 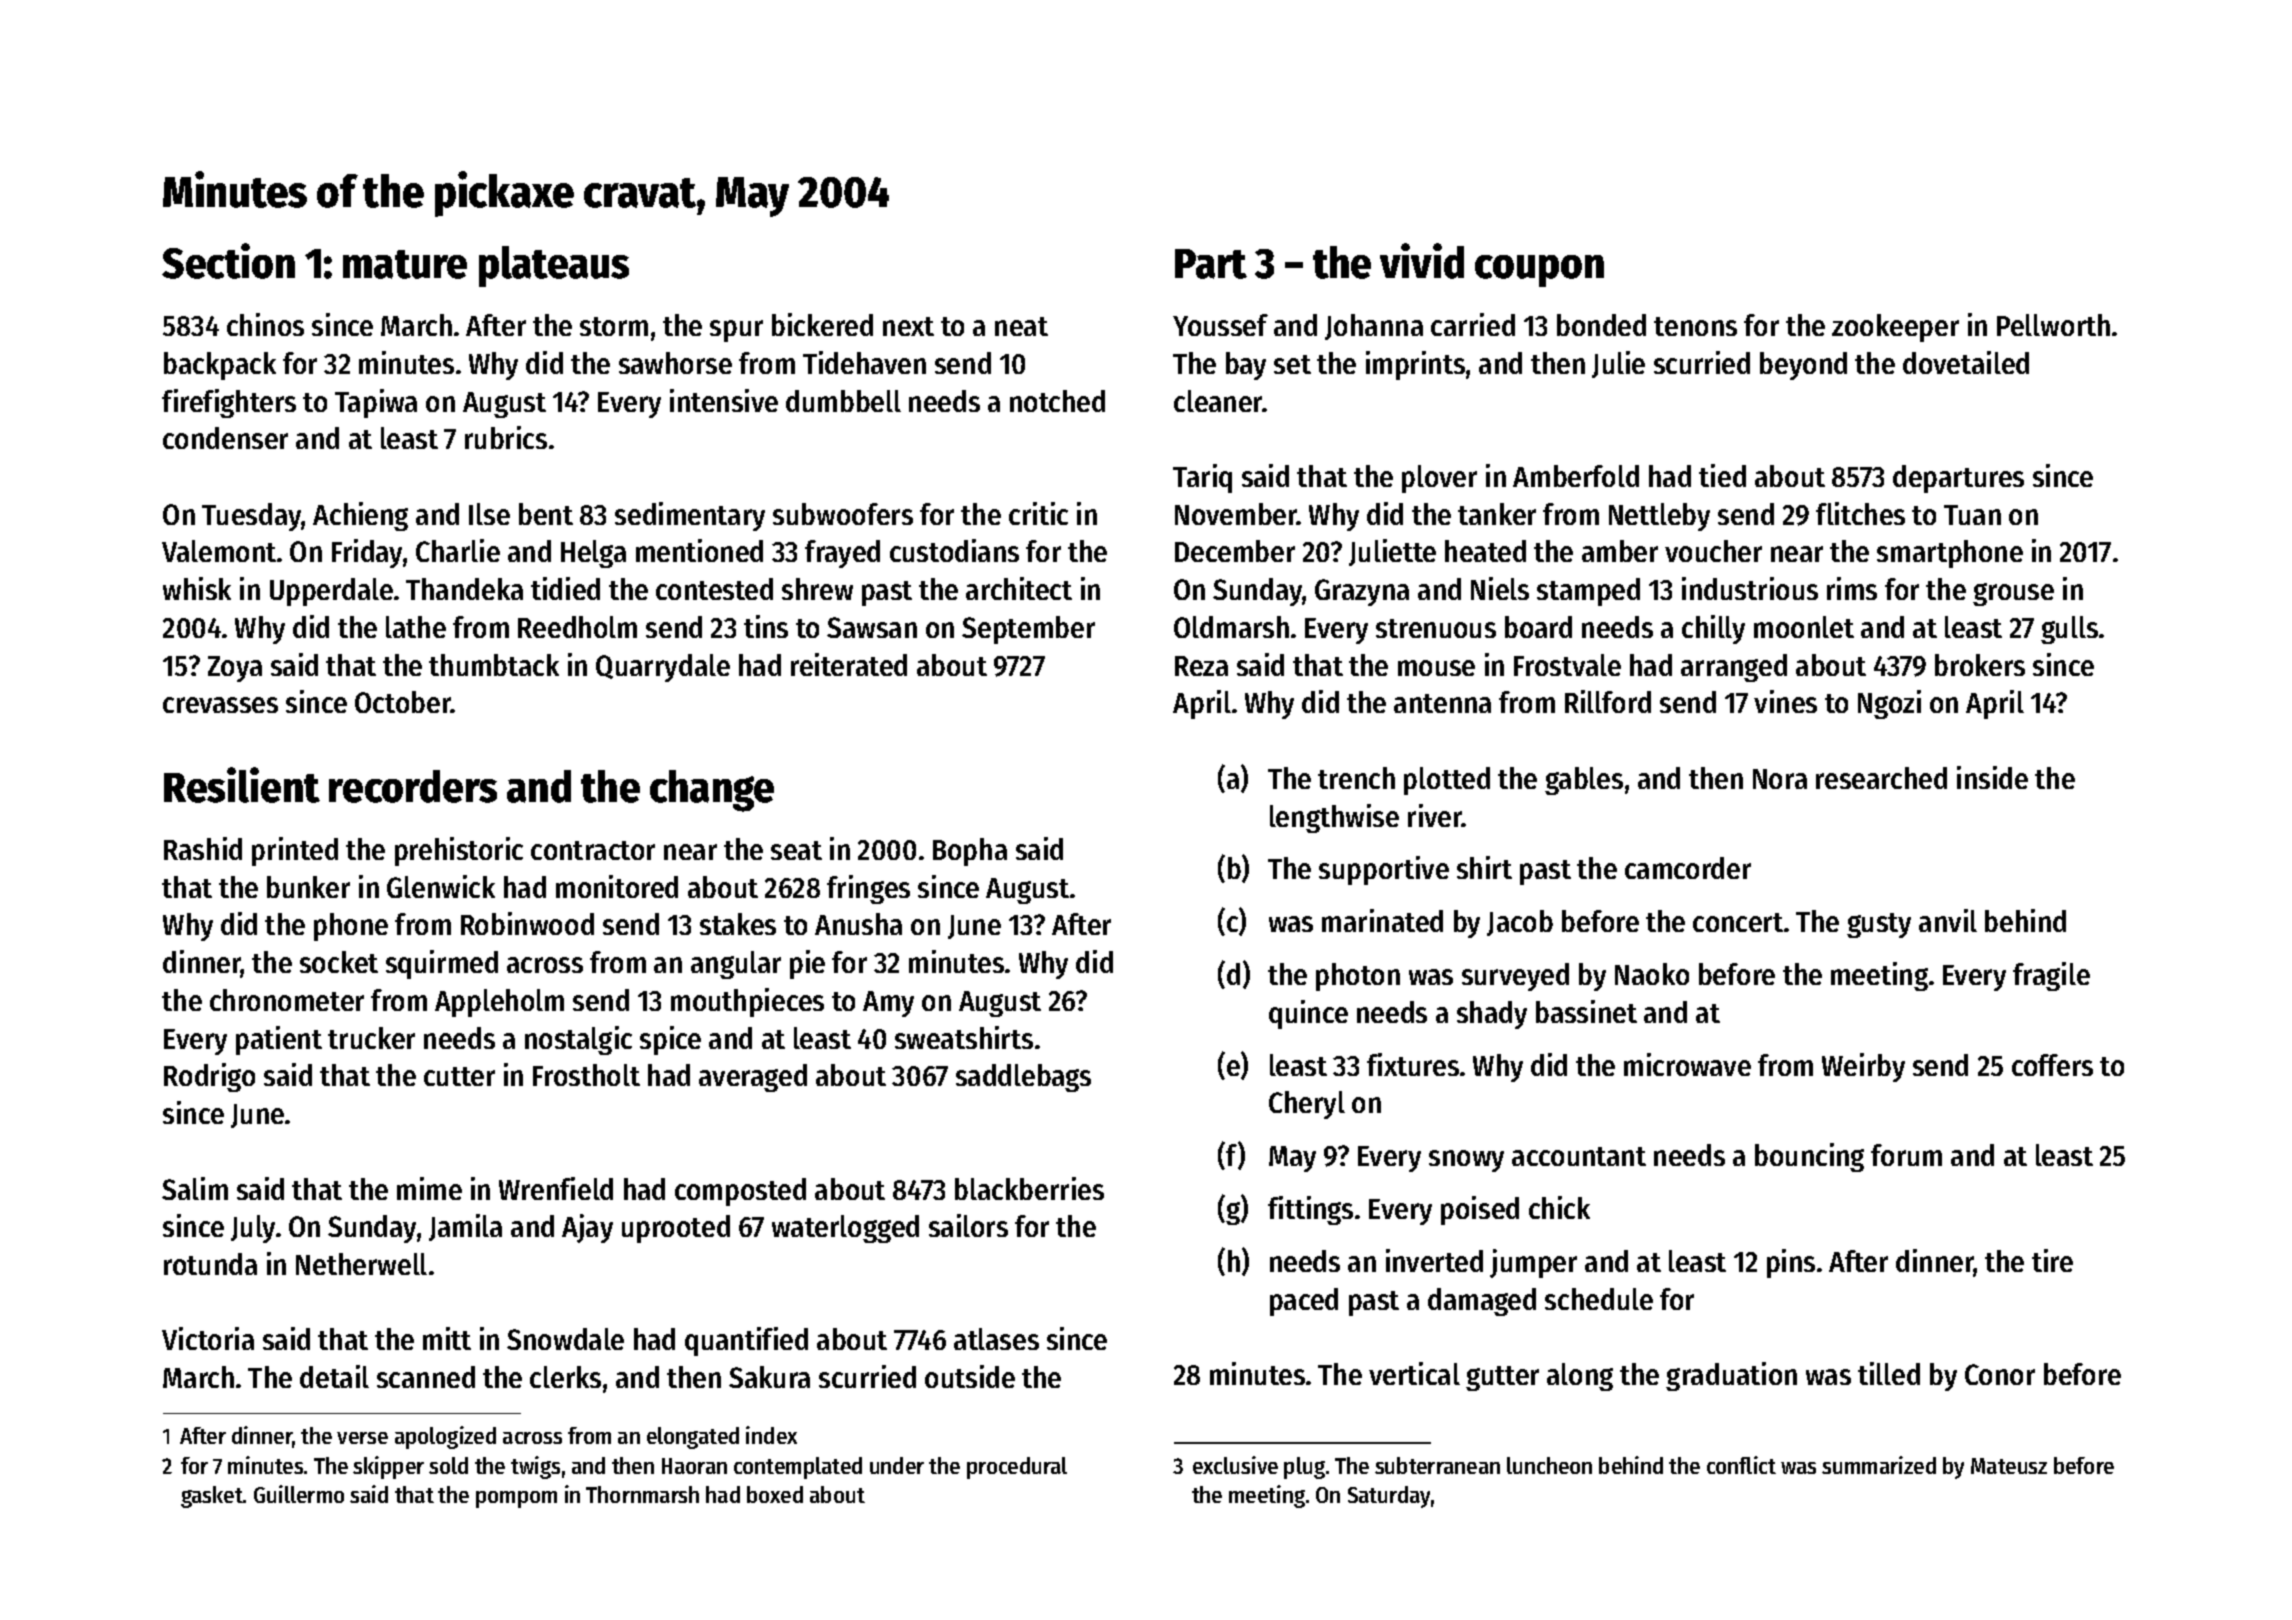 I want to click on Amy, so click(x=888, y=1004).
